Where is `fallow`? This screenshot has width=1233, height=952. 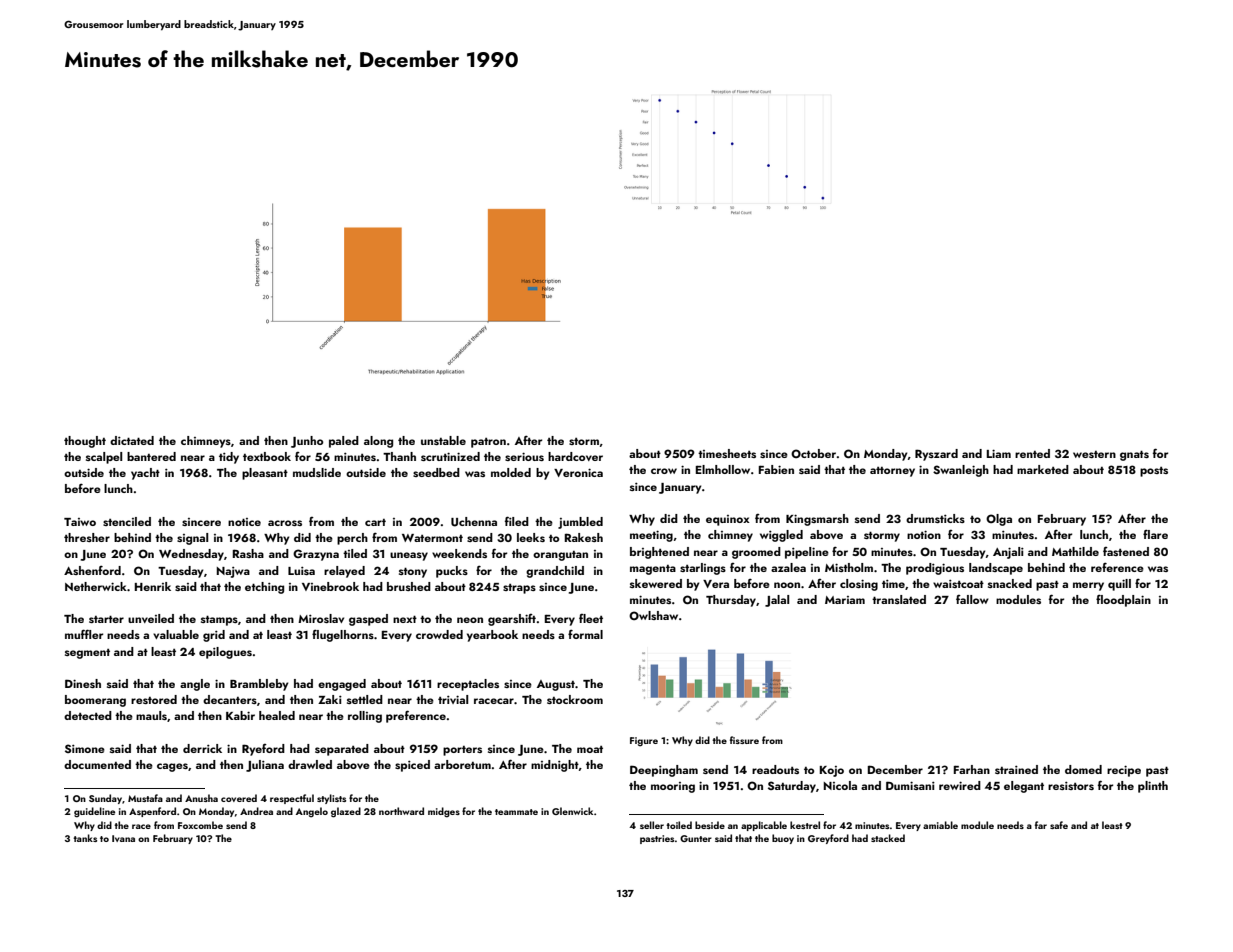 fallow is located at coordinates (972, 599).
